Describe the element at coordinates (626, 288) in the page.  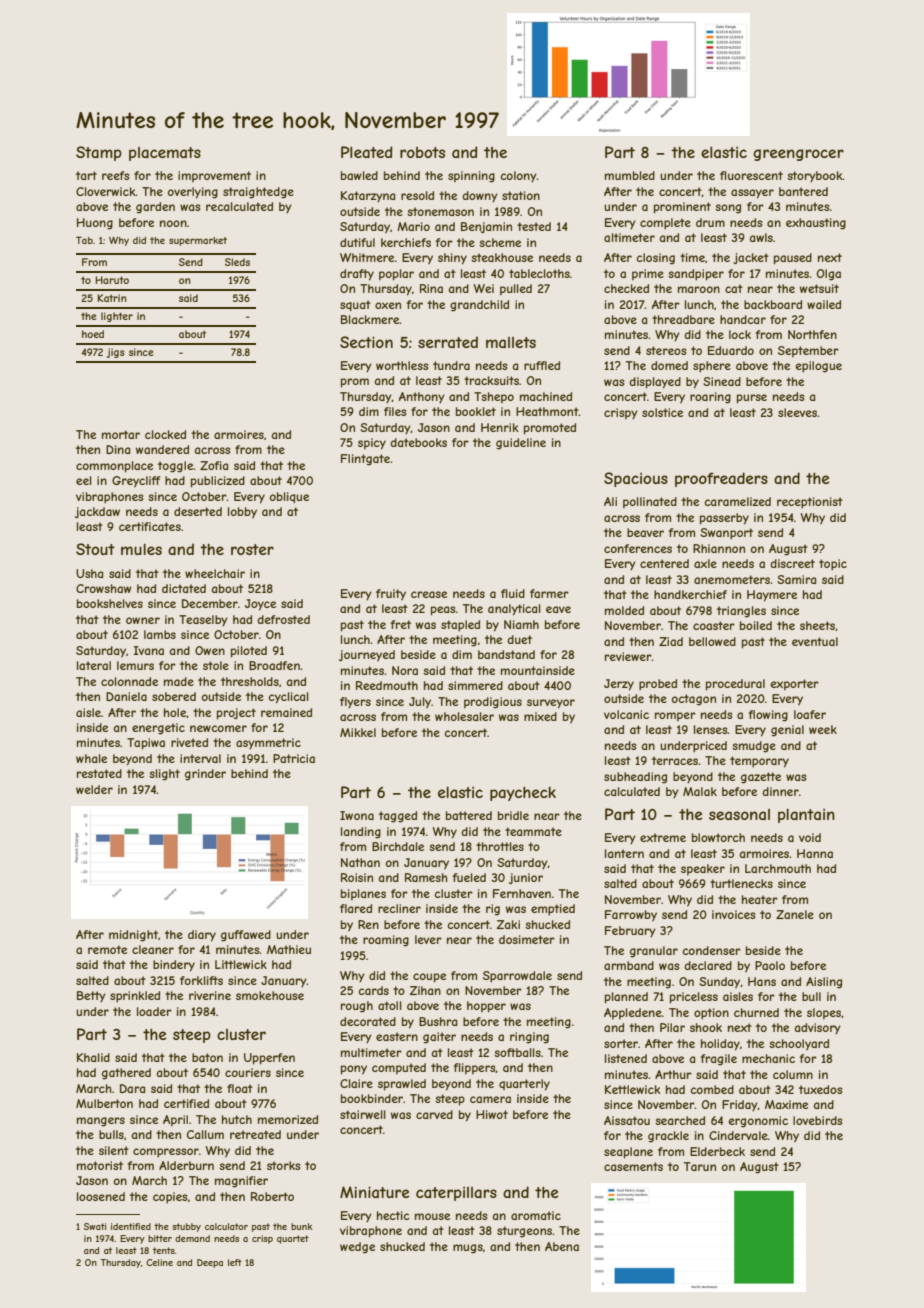
I see `checked` at that location.
